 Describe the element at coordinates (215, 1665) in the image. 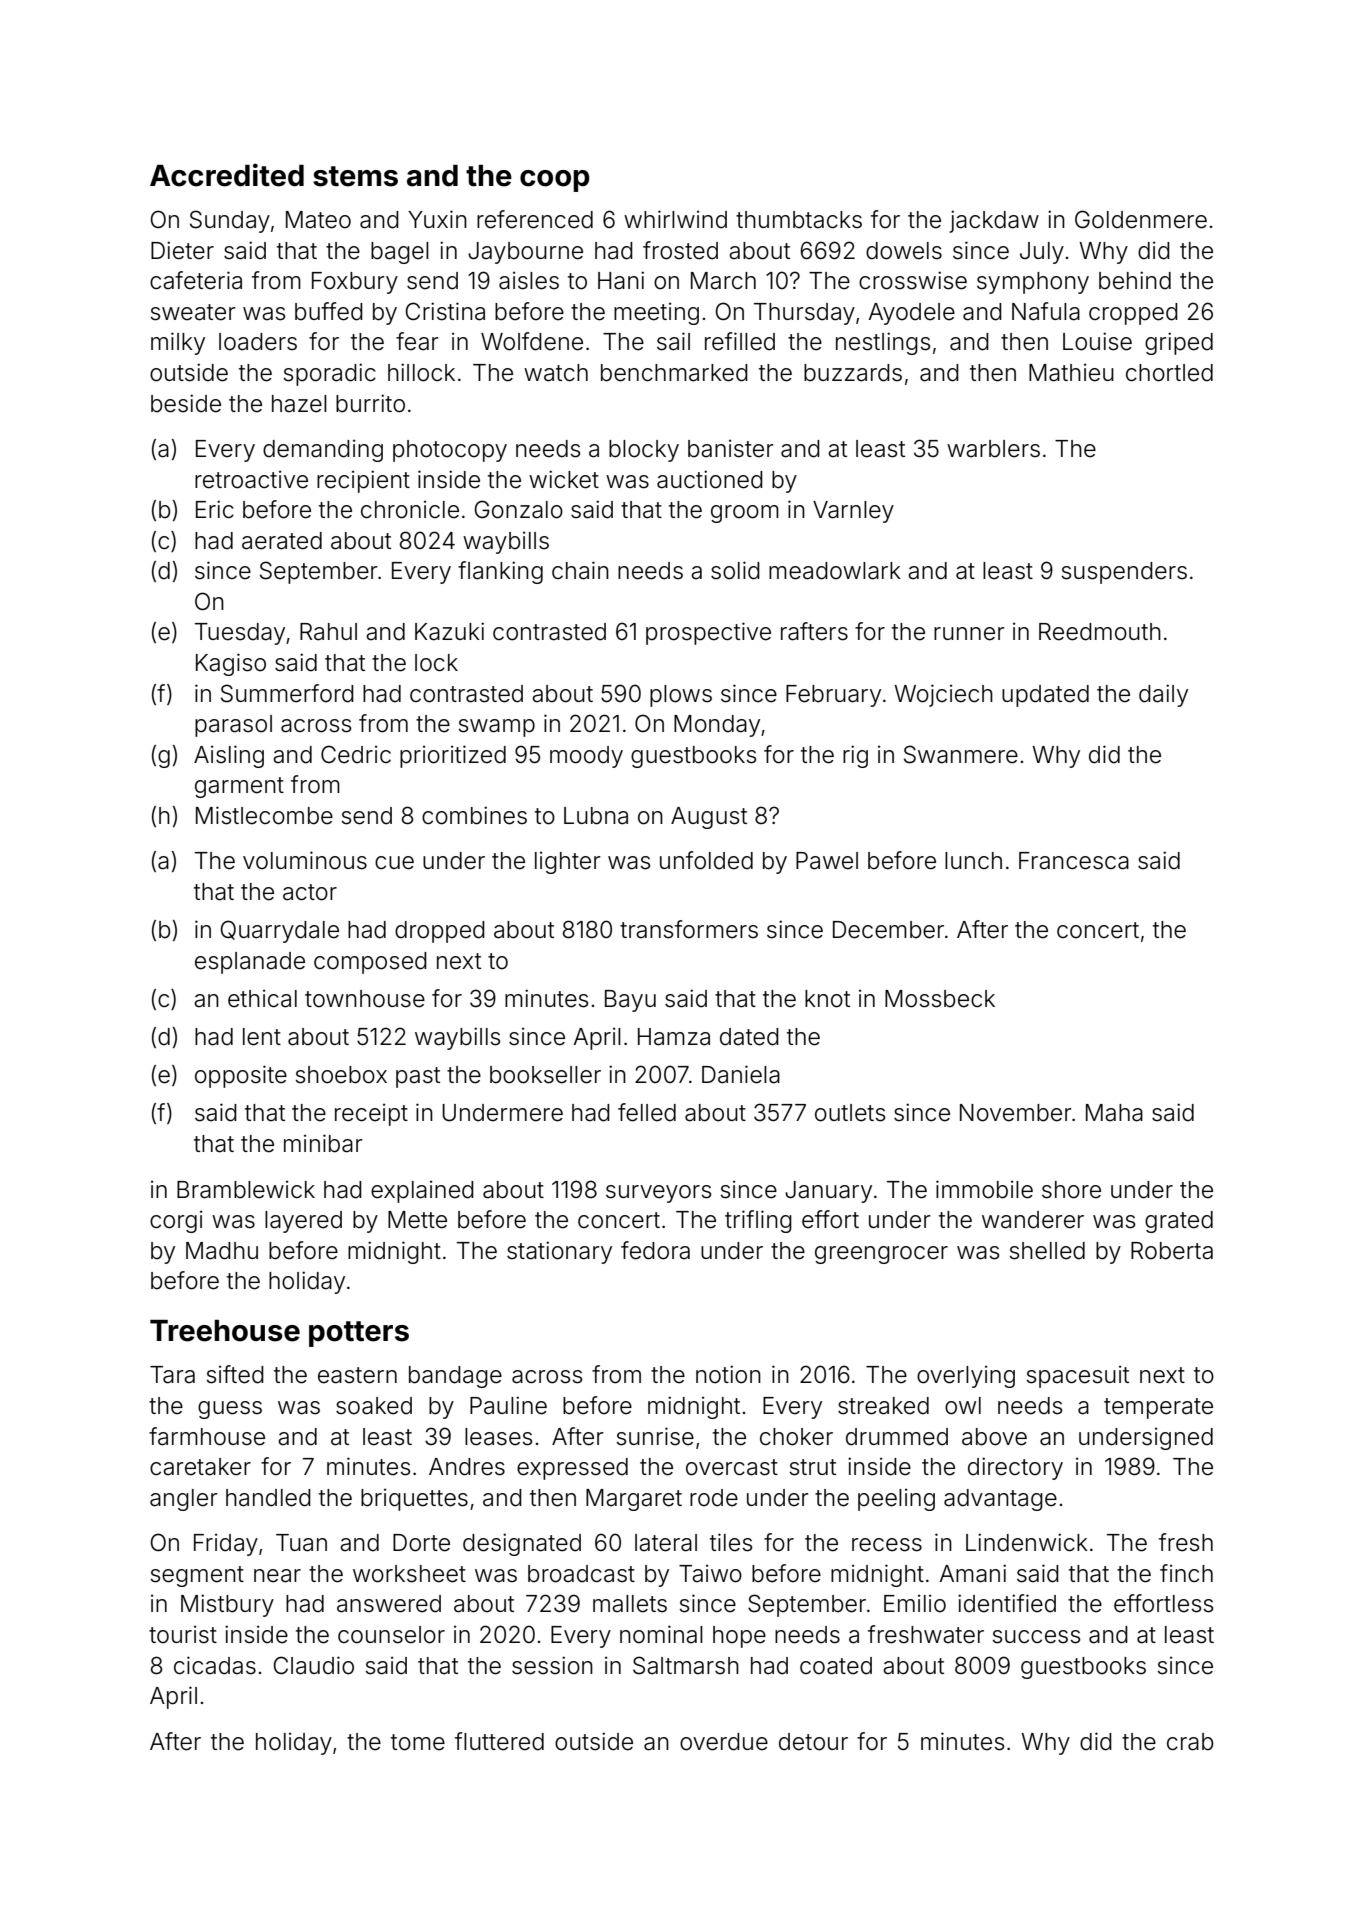

I see `cicadas` at that location.
